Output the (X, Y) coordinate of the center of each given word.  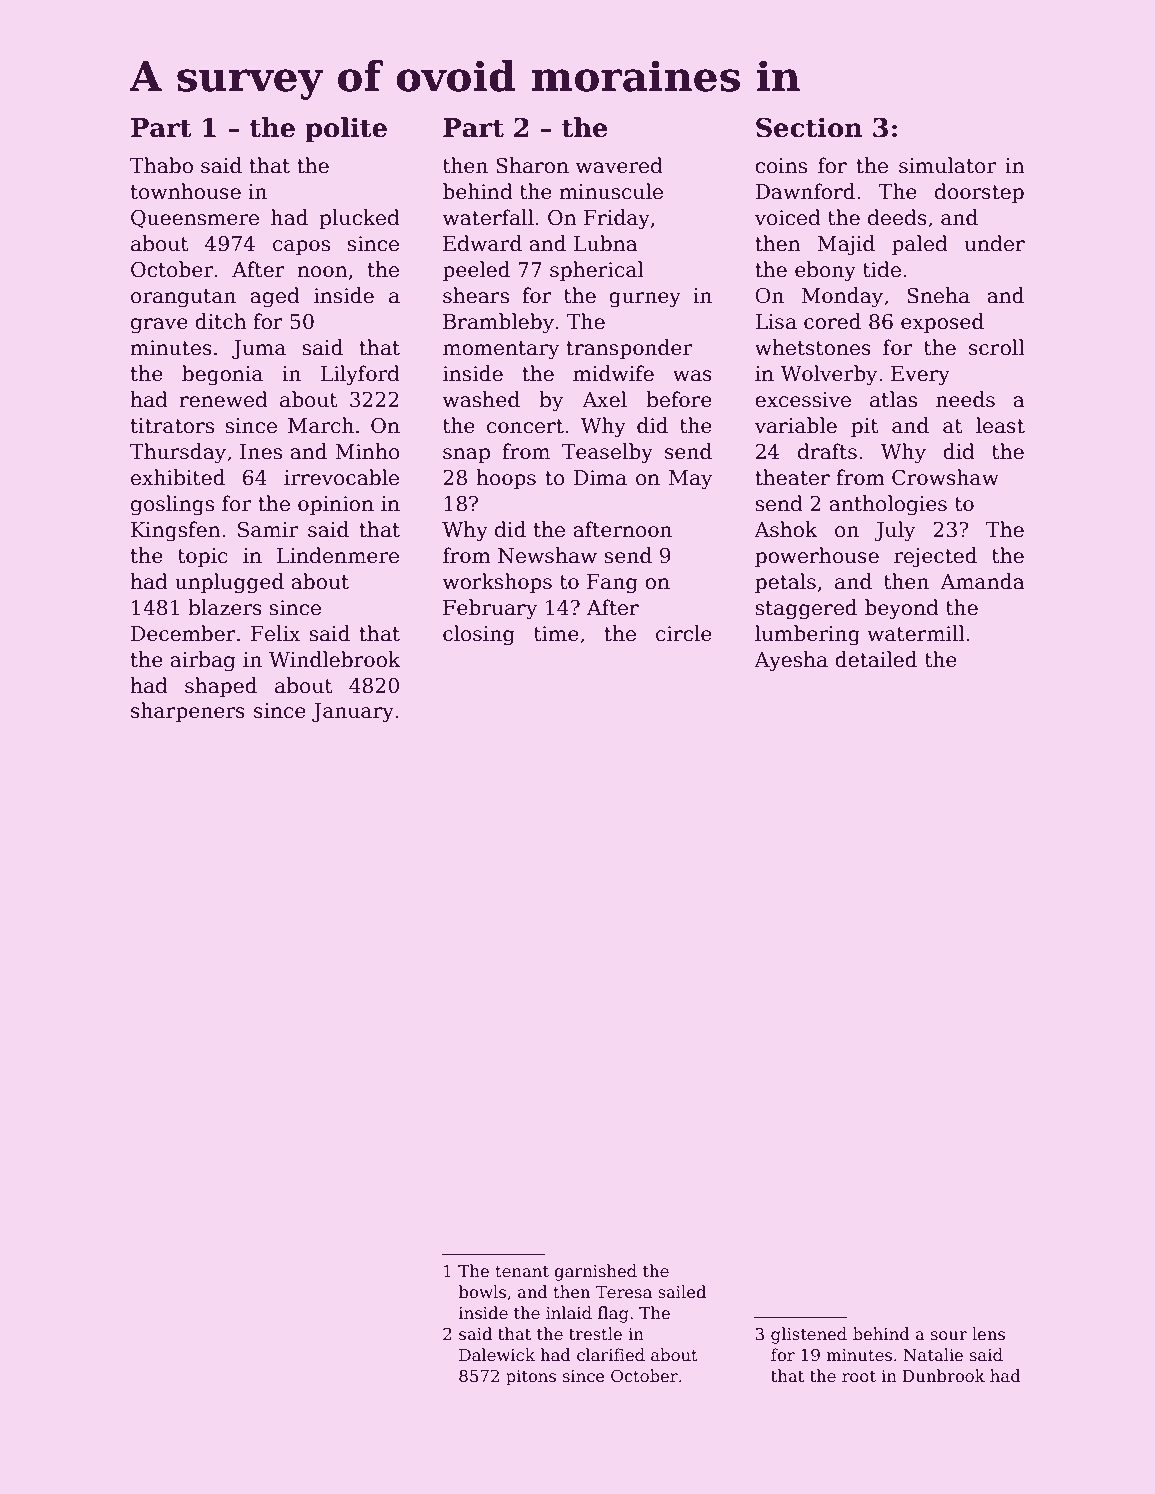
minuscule (611, 191)
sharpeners (188, 712)
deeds (897, 217)
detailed (876, 659)
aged (275, 297)
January (353, 713)
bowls (482, 1292)
